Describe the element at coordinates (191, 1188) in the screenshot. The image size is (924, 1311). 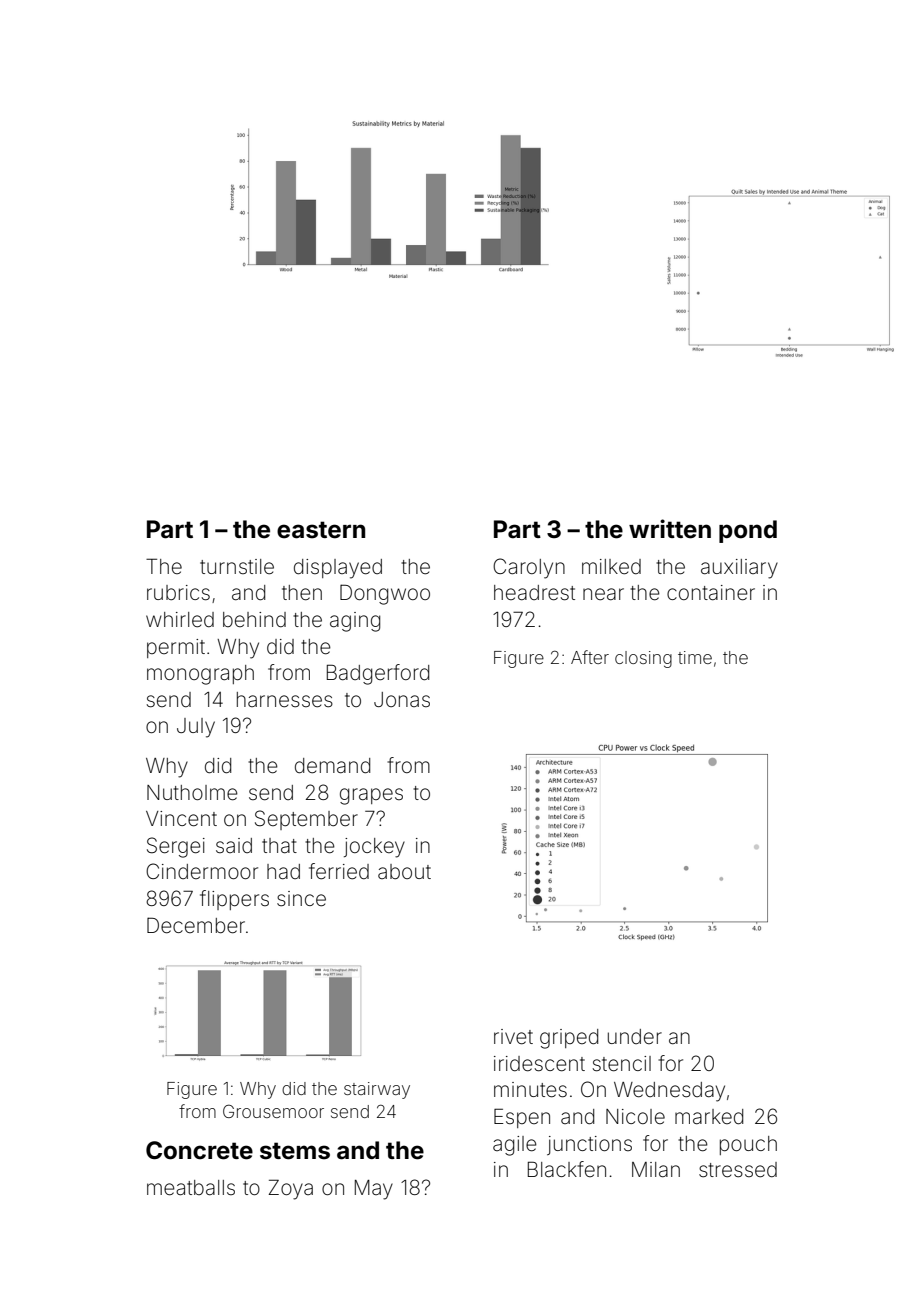
I see `meatballs` at that location.
